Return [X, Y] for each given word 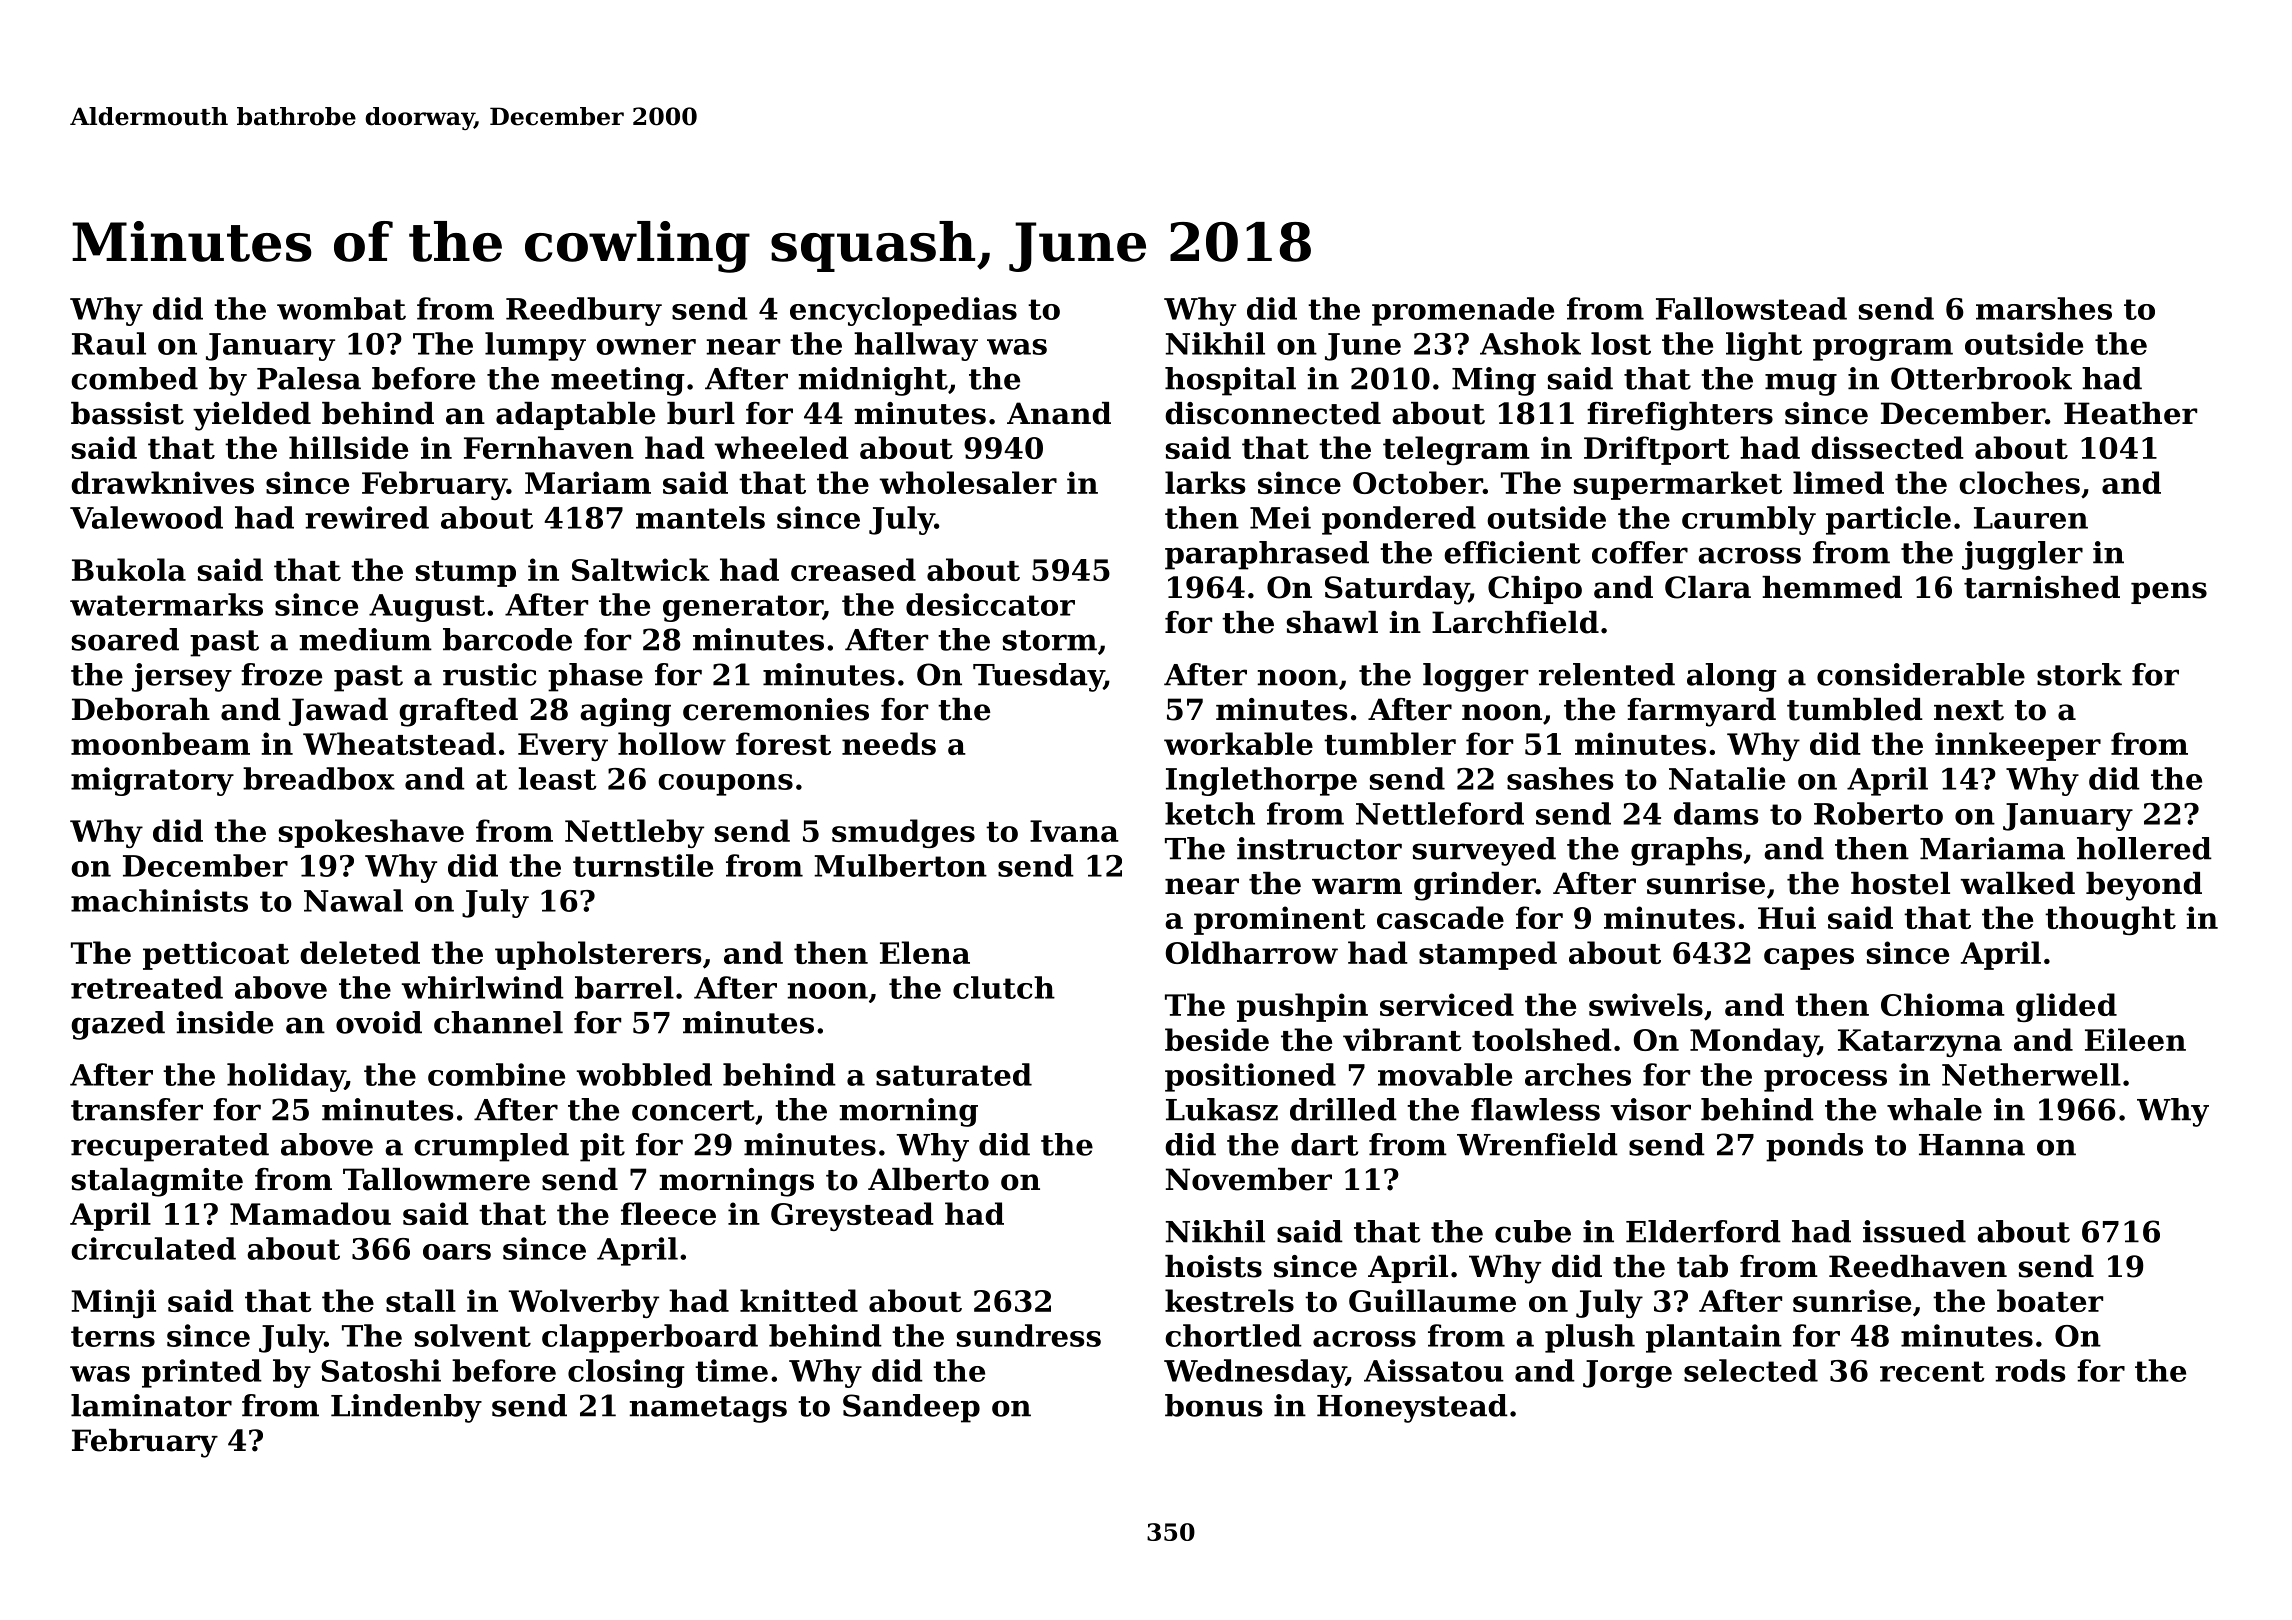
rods [2030, 1370]
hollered [2144, 848]
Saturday [1397, 590]
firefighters [1680, 416]
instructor [1319, 848]
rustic [489, 674]
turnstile [643, 865]
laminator [151, 1405]
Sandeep [911, 1408]
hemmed [1832, 587]
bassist [127, 413]
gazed [118, 1025]
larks [1205, 482]
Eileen [2135, 1039]
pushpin [1302, 1007]
